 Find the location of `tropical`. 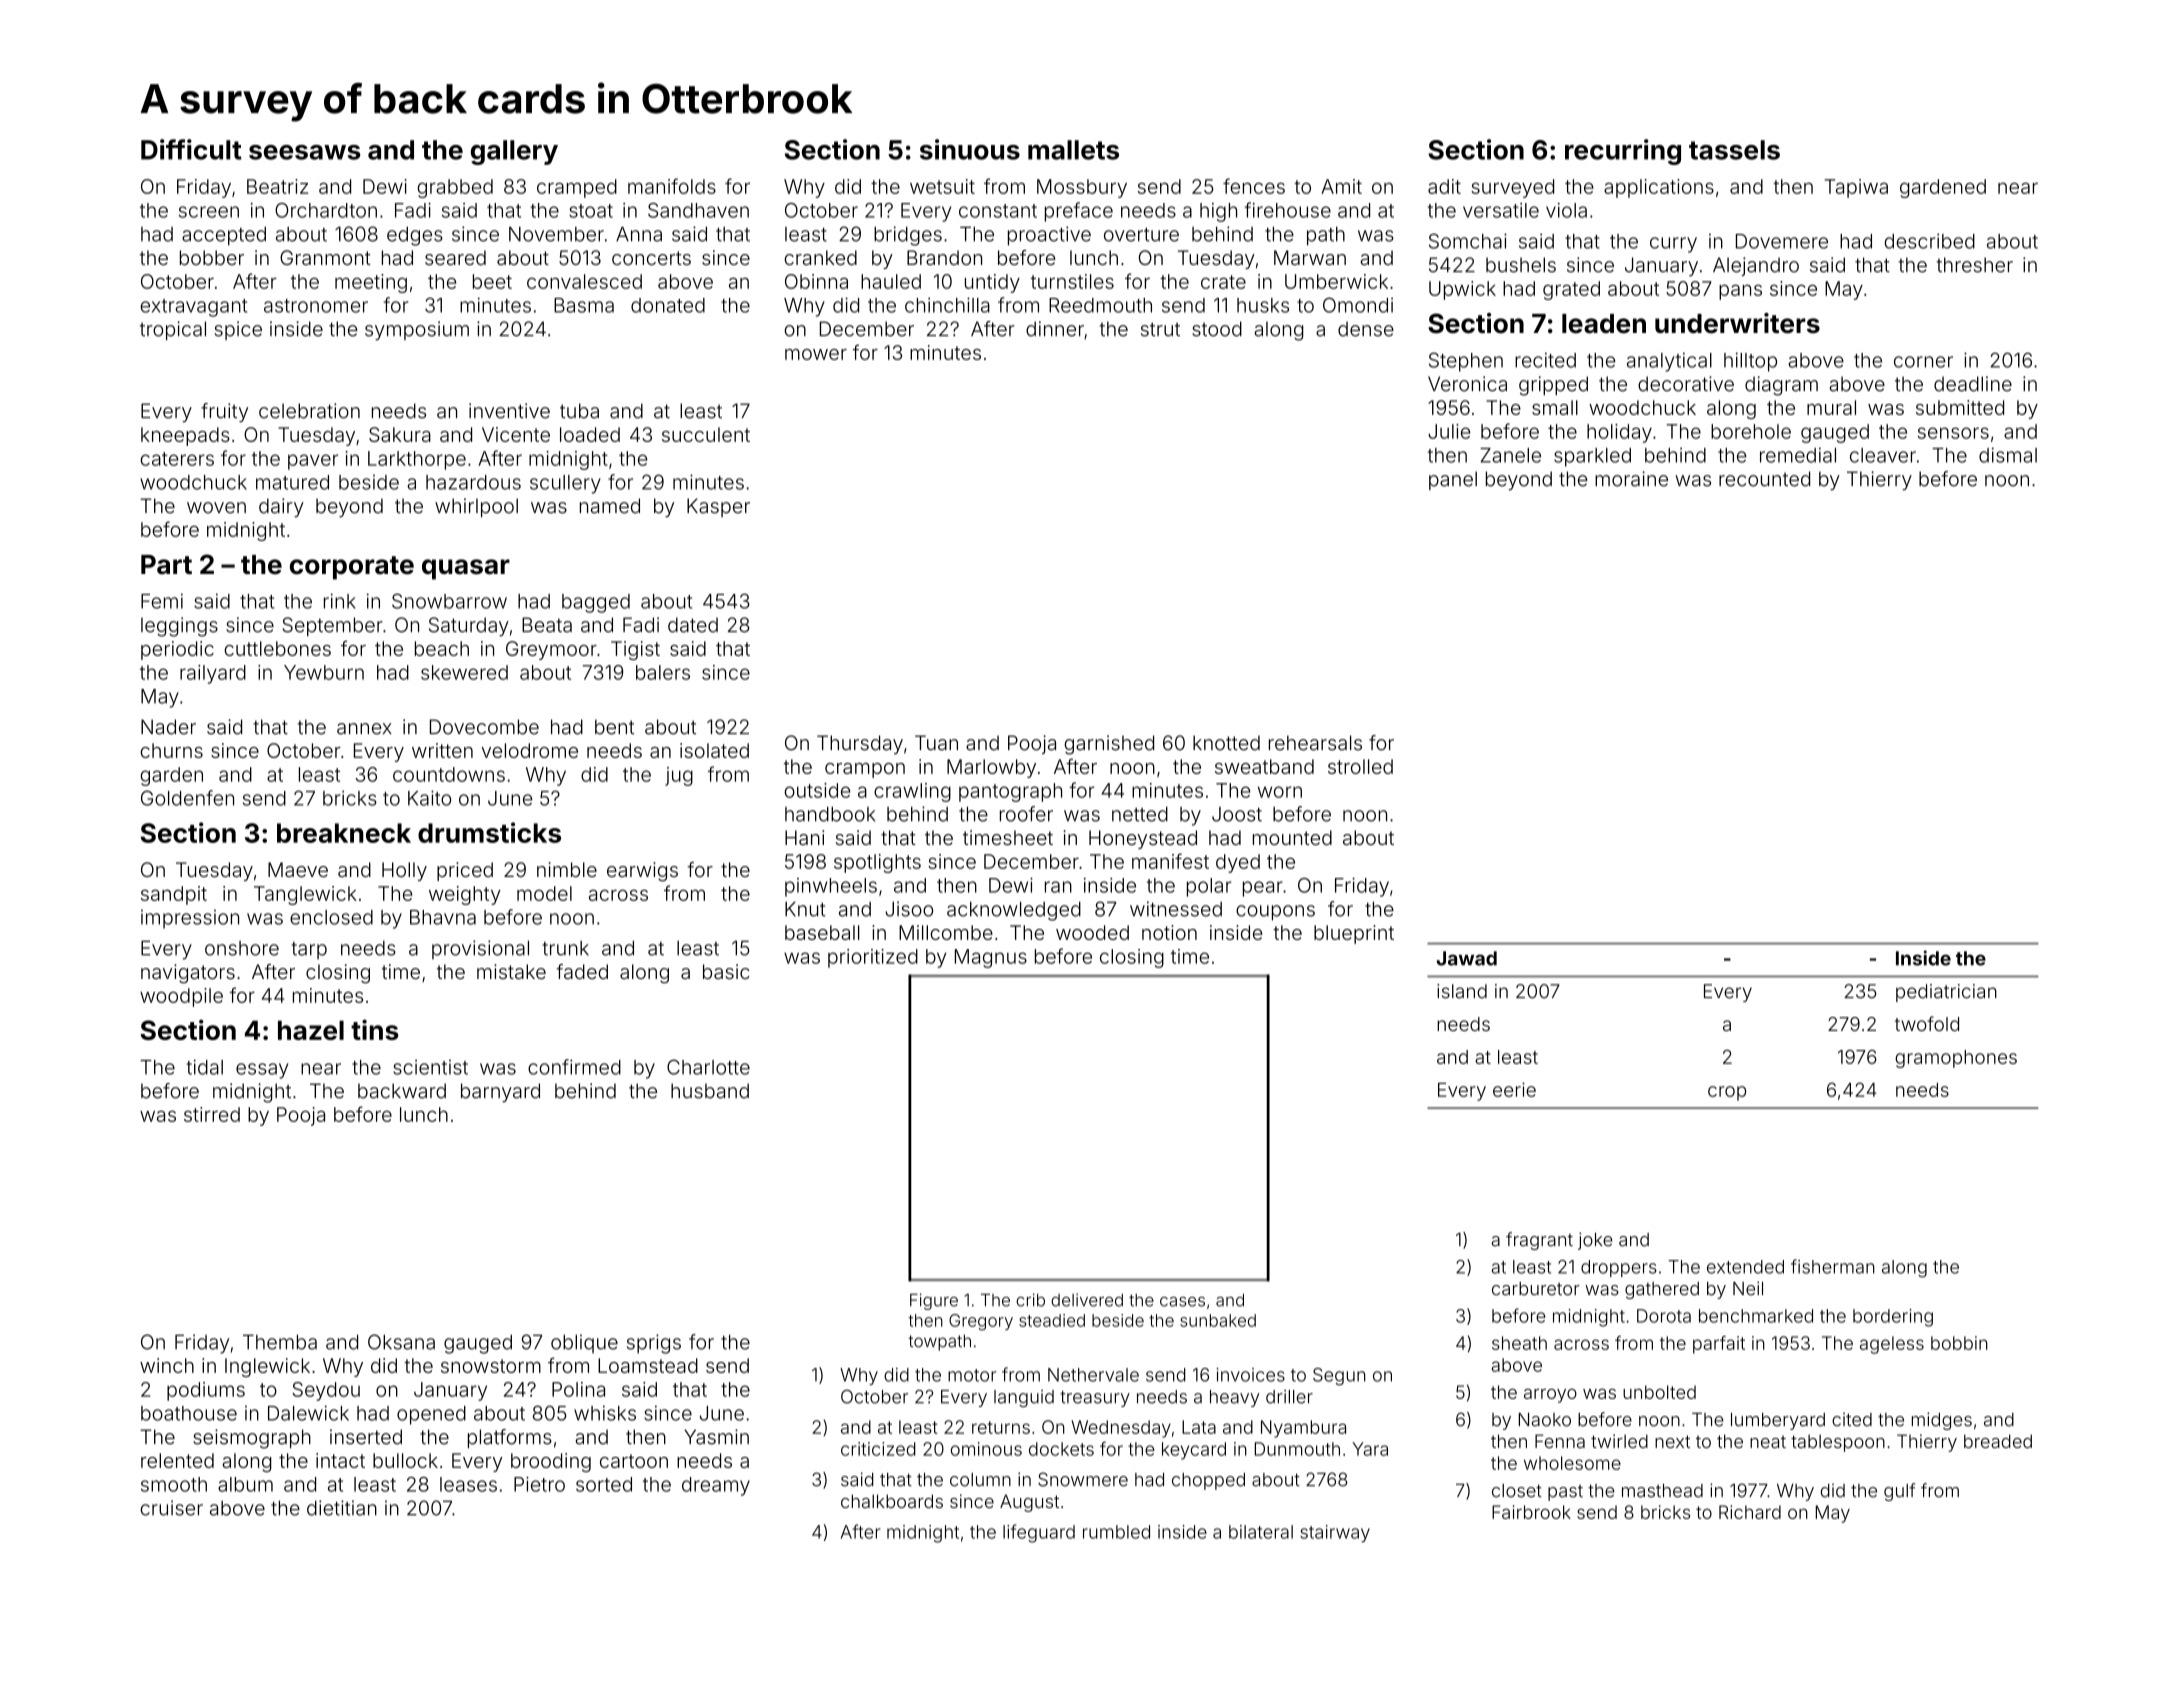

tropical is located at coordinates (173, 330).
